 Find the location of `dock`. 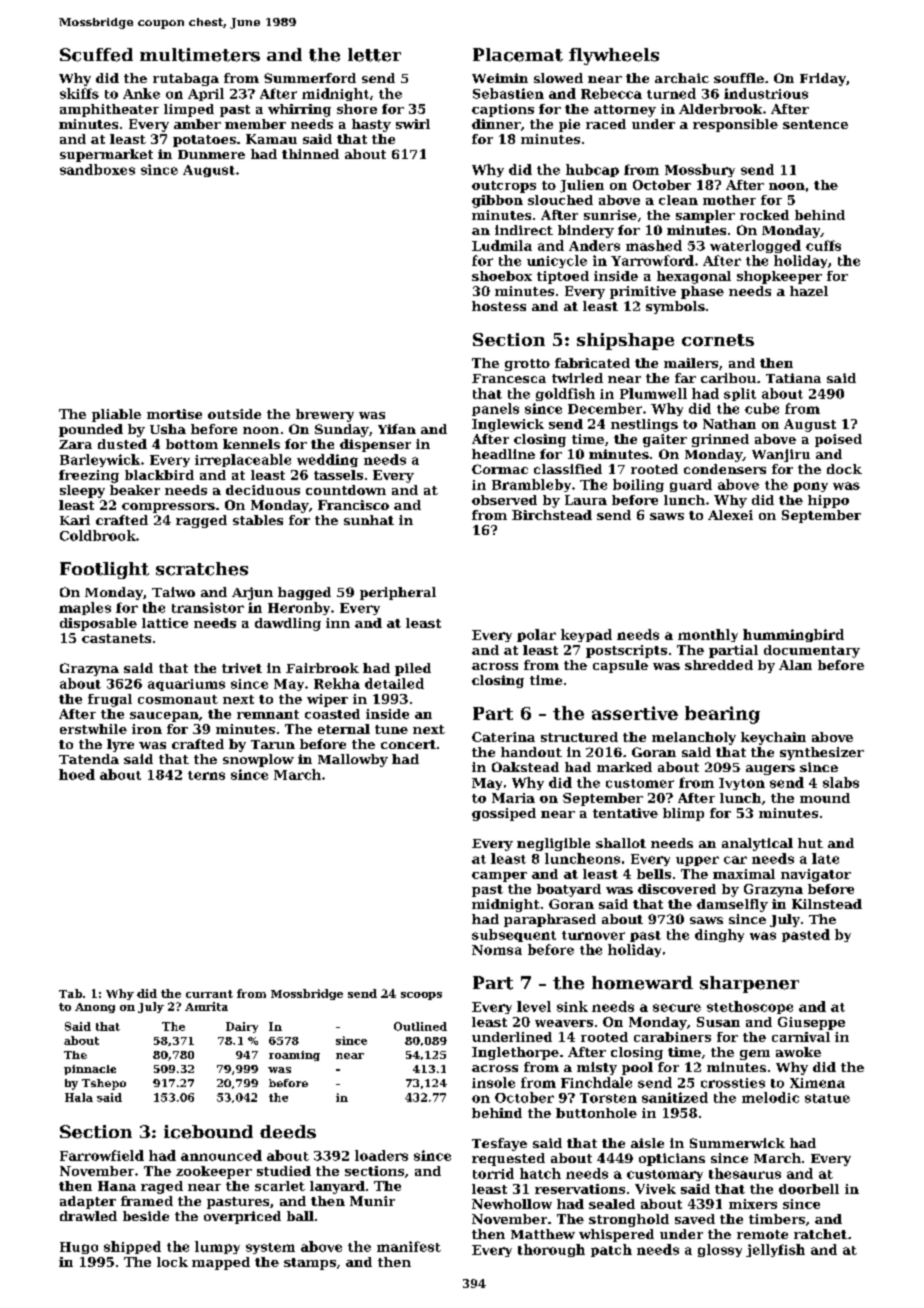

dock is located at coordinates (844, 469).
